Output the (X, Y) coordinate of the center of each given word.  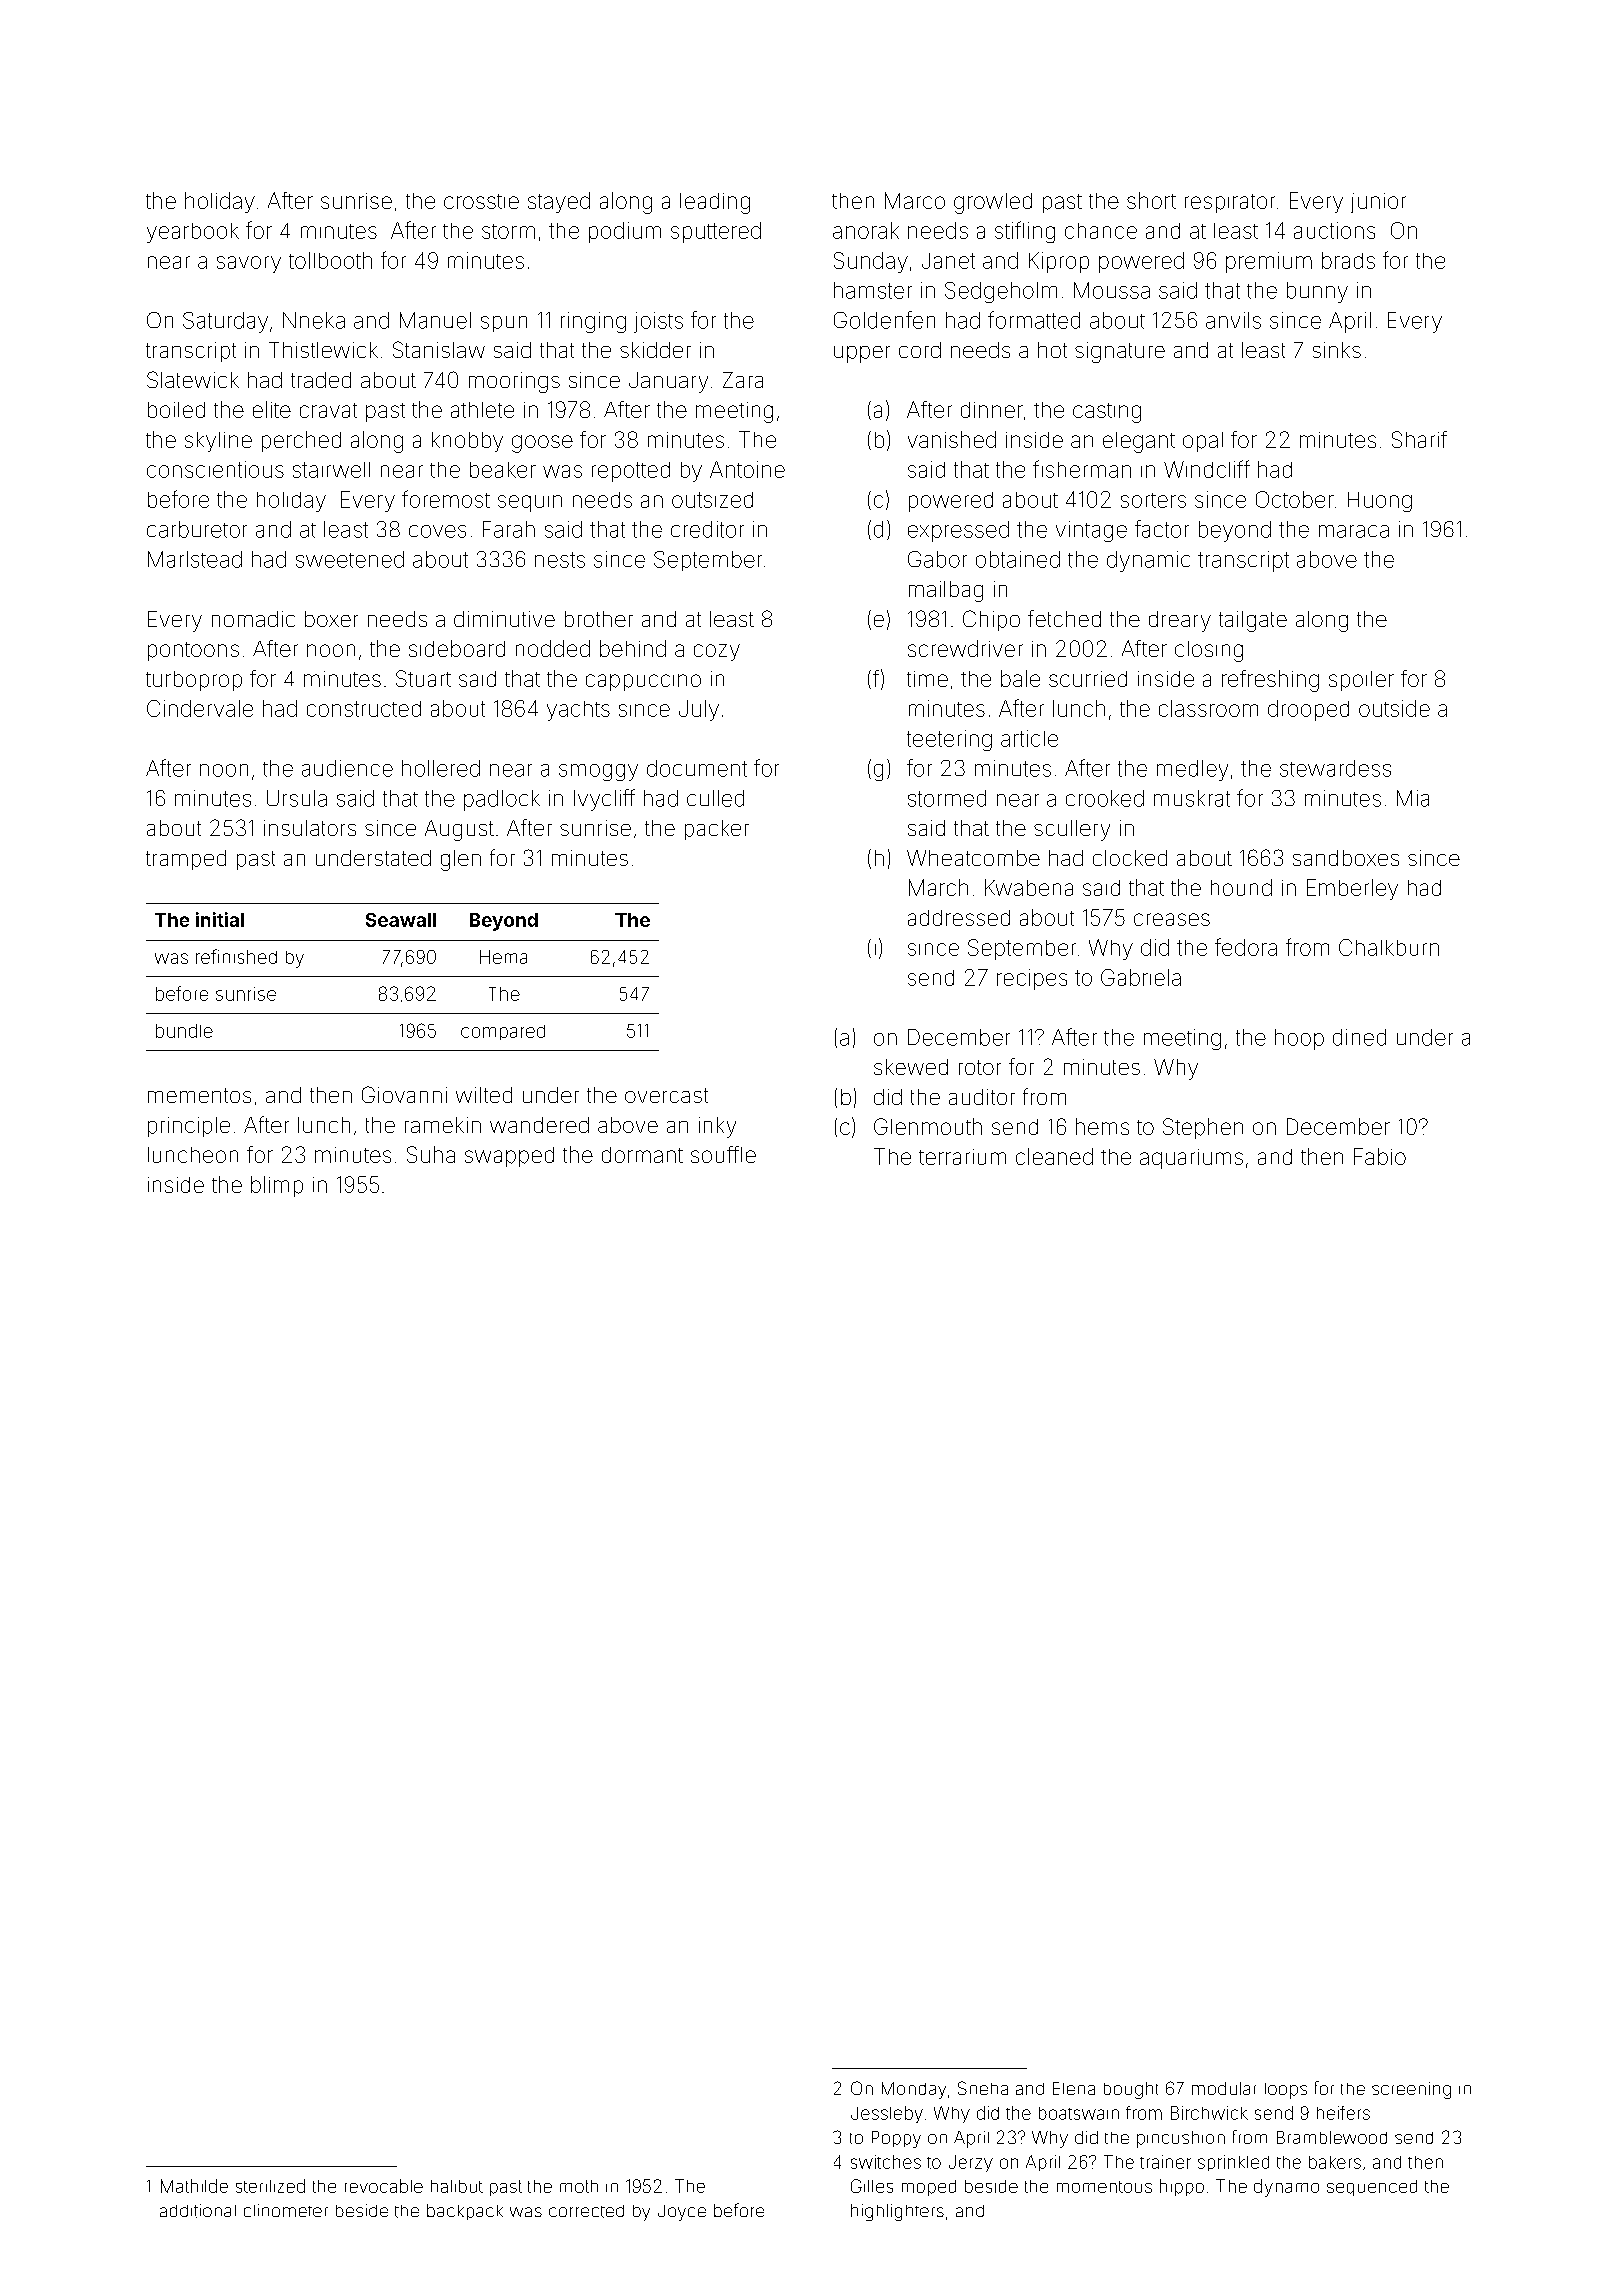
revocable (384, 2186)
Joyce (682, 2213)
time (927, 679)
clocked (1130, 858)
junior (1378, 203)
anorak (866, 230)
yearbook (193, 233)
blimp (277, 1186)
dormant (642, 1155)
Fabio (1380, 1156)
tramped (186, 860)
